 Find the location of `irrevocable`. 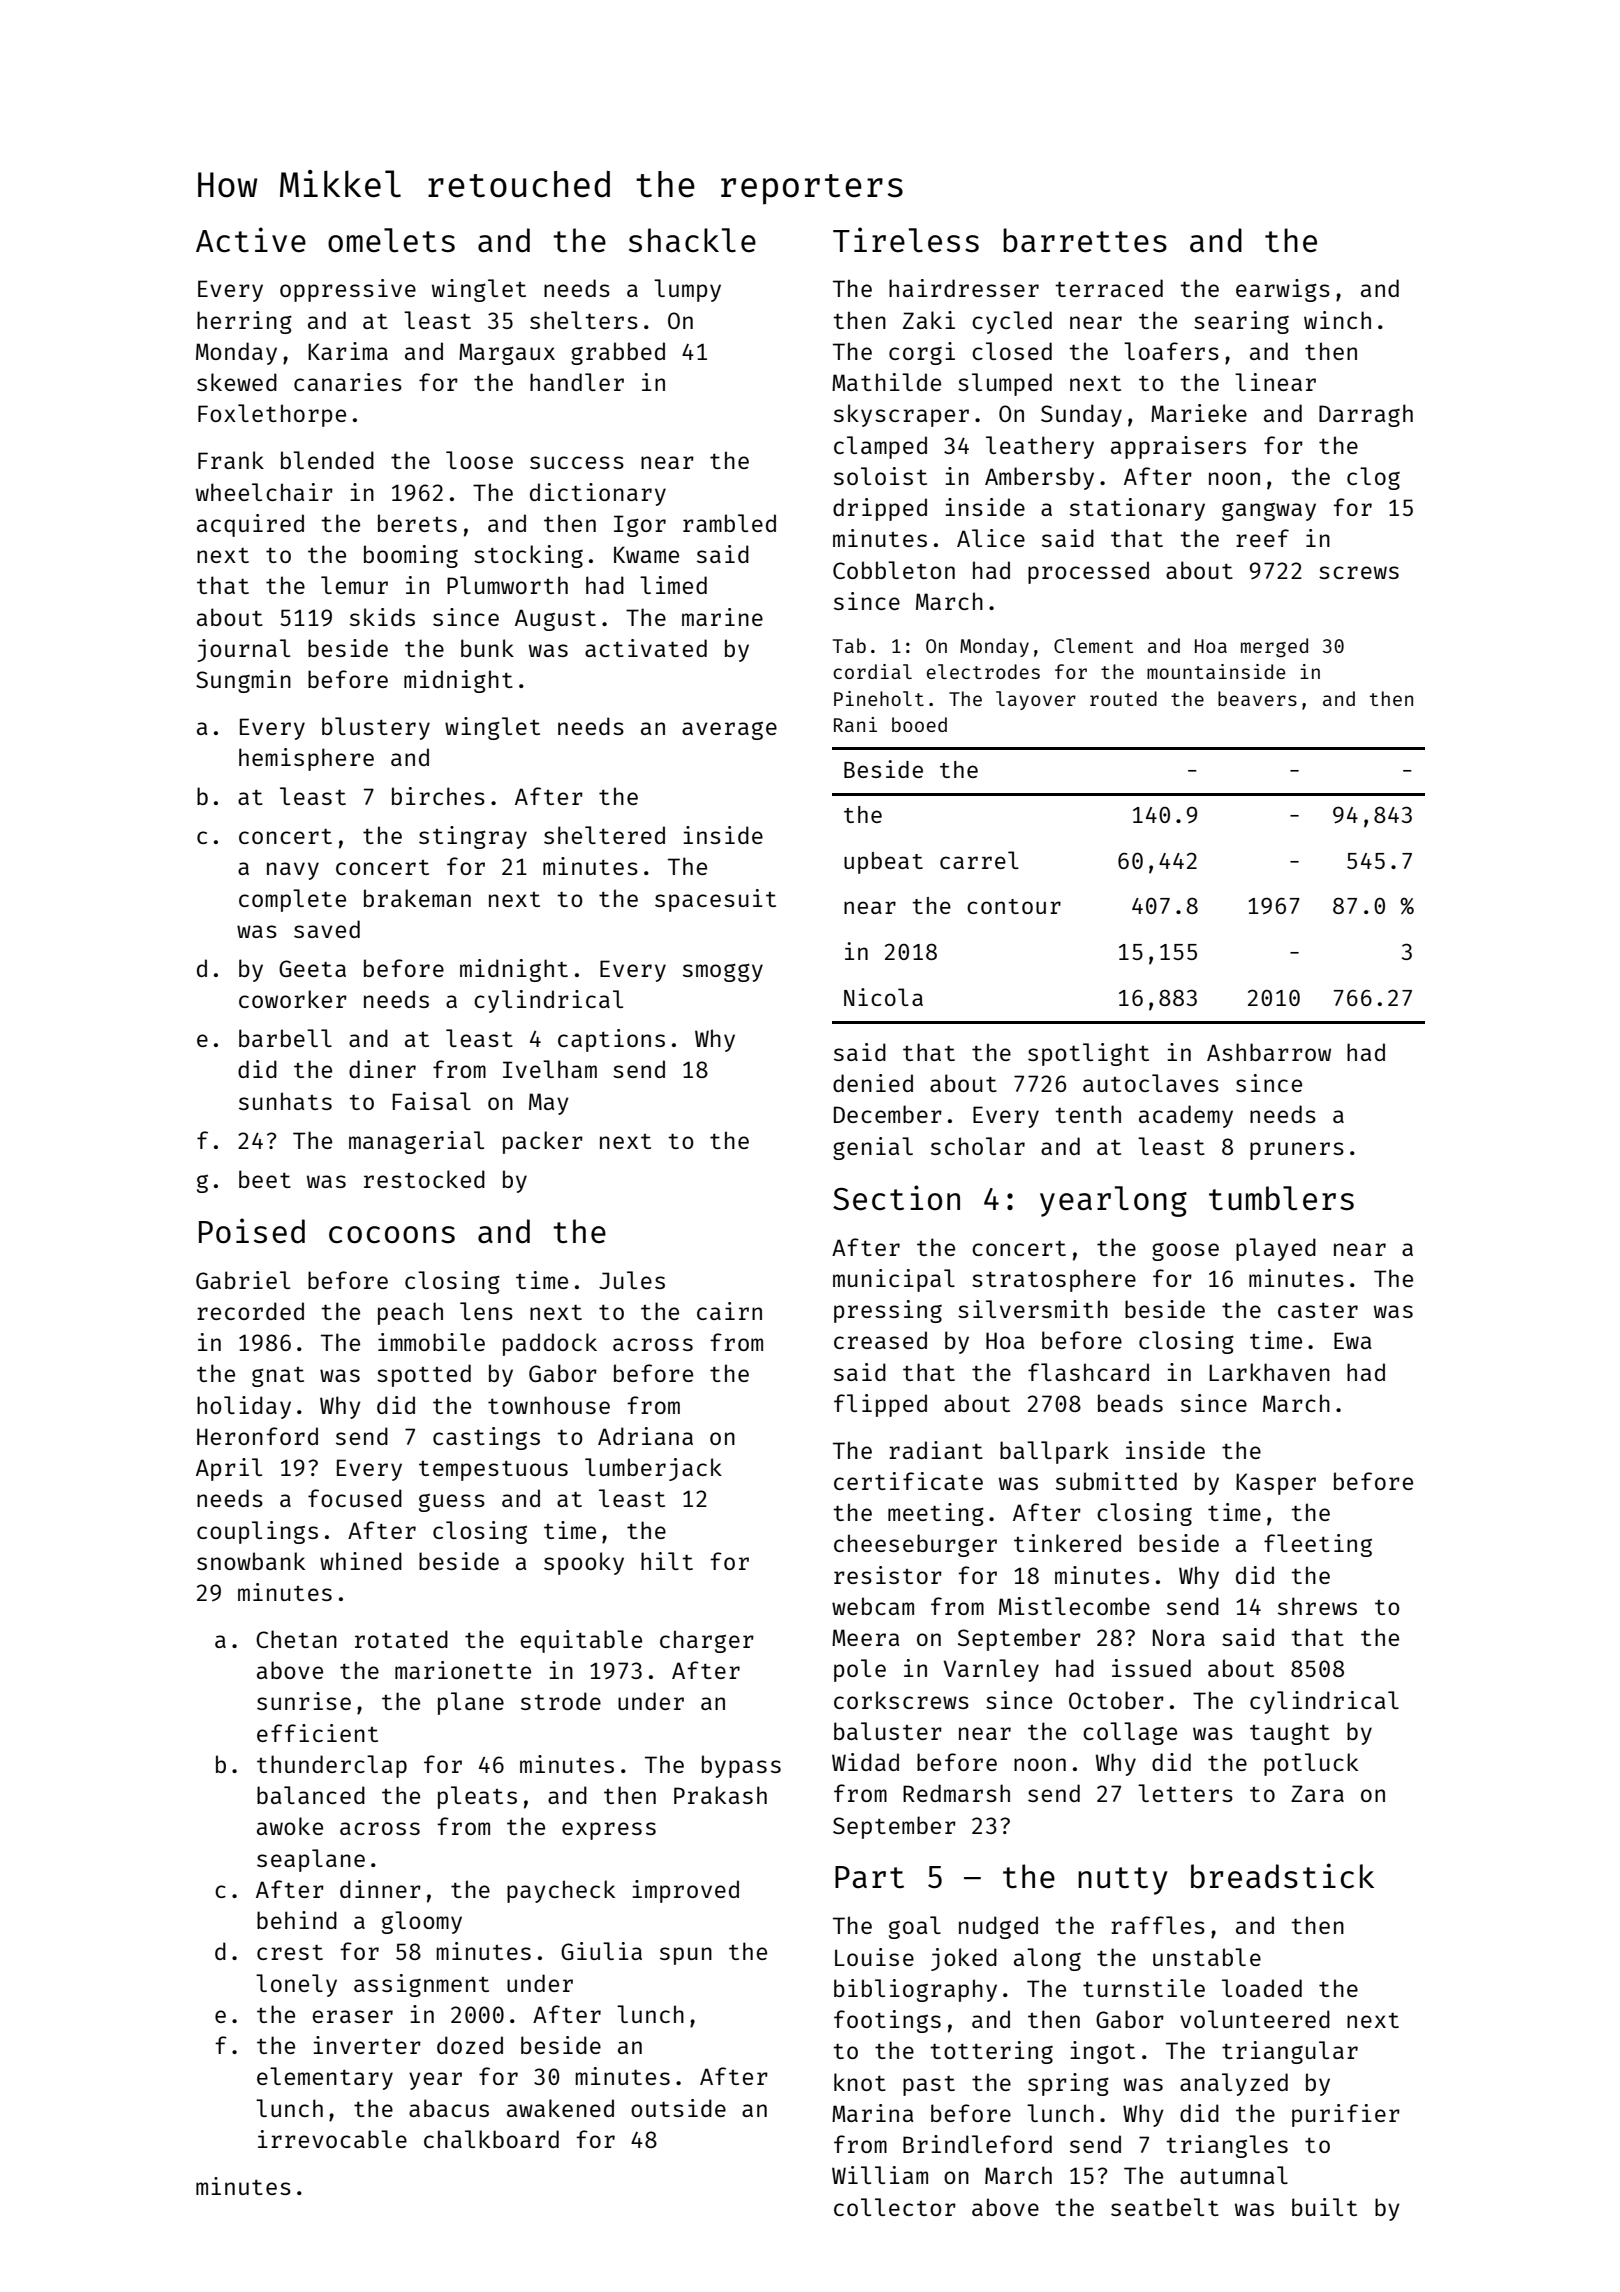

irrevocable is located at coordinates (332, 2139).
